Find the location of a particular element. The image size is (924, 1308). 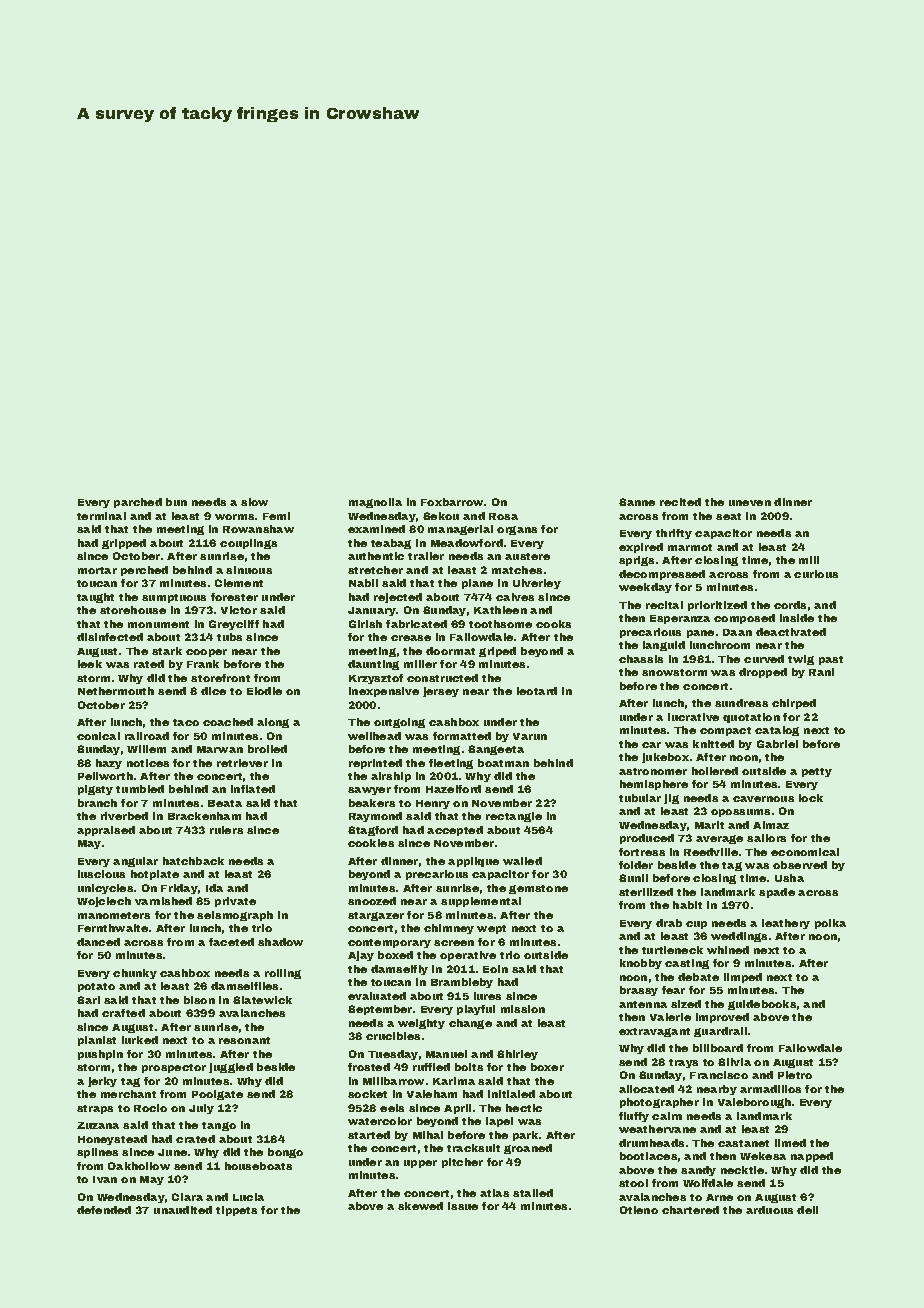

jukebox is located at coordinates (665, 758).
